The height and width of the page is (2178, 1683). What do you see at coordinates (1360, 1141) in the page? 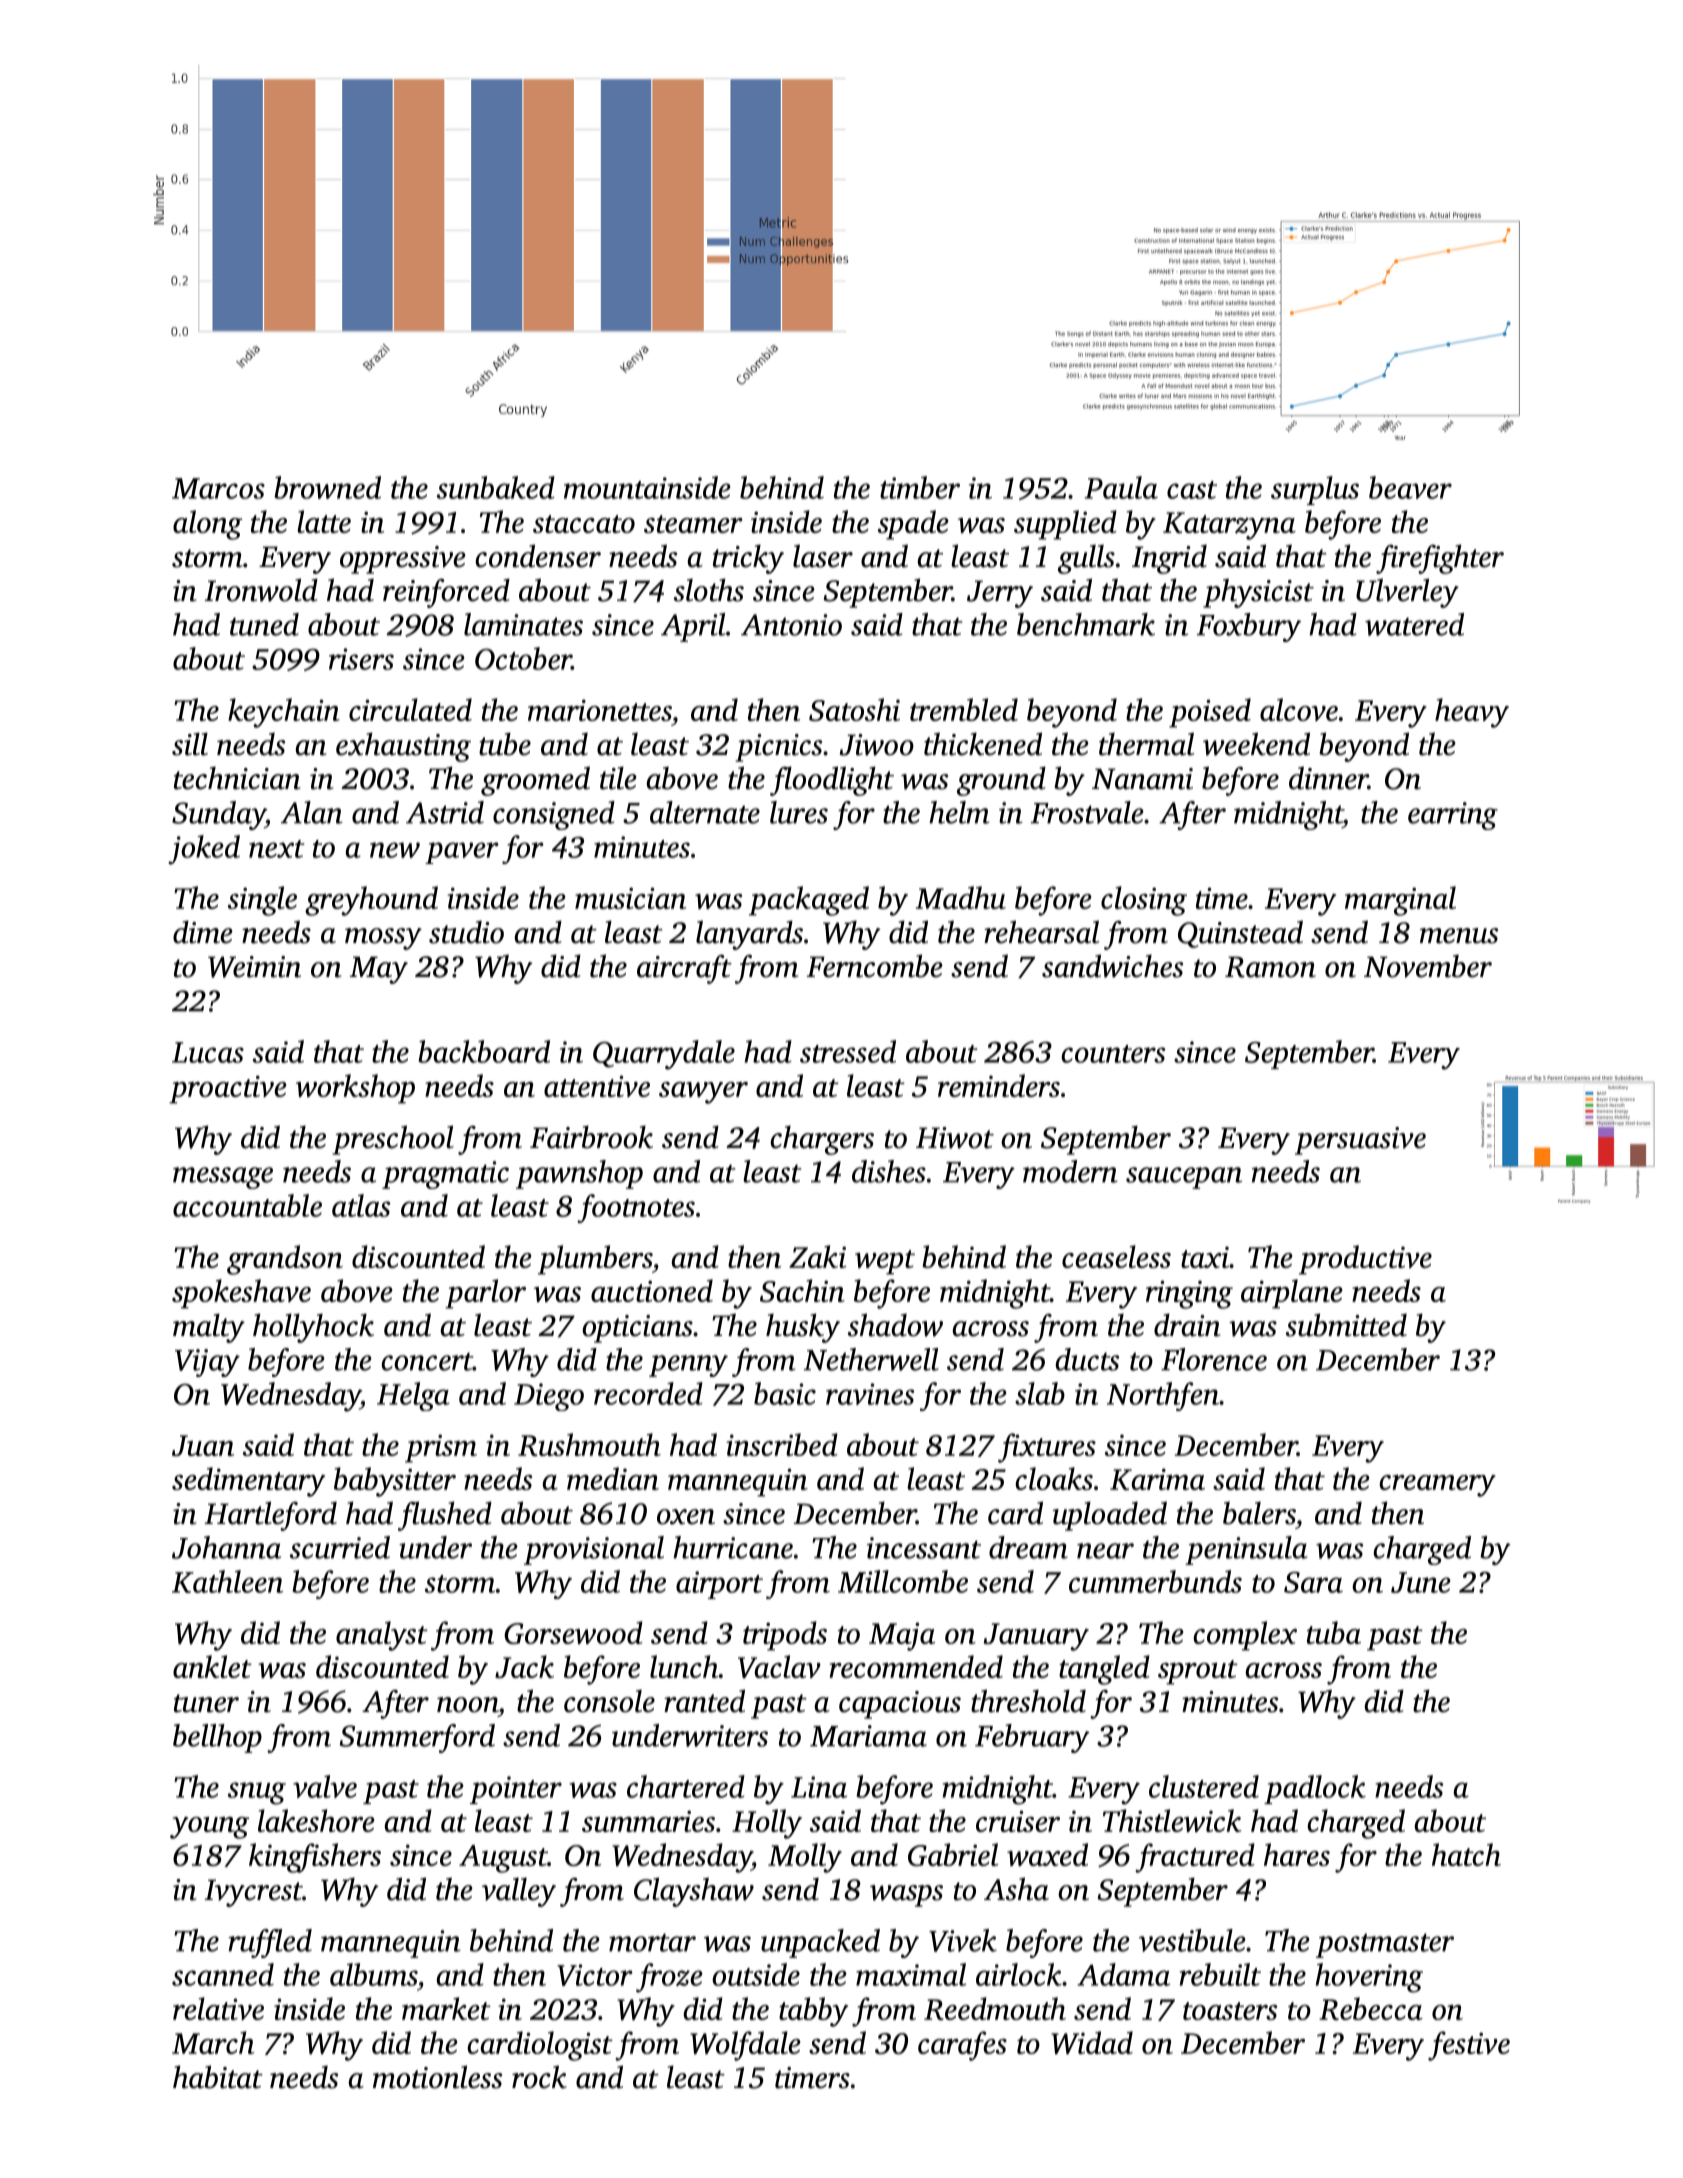
I see `persuasive` at bounding box center [1360, 1141].
